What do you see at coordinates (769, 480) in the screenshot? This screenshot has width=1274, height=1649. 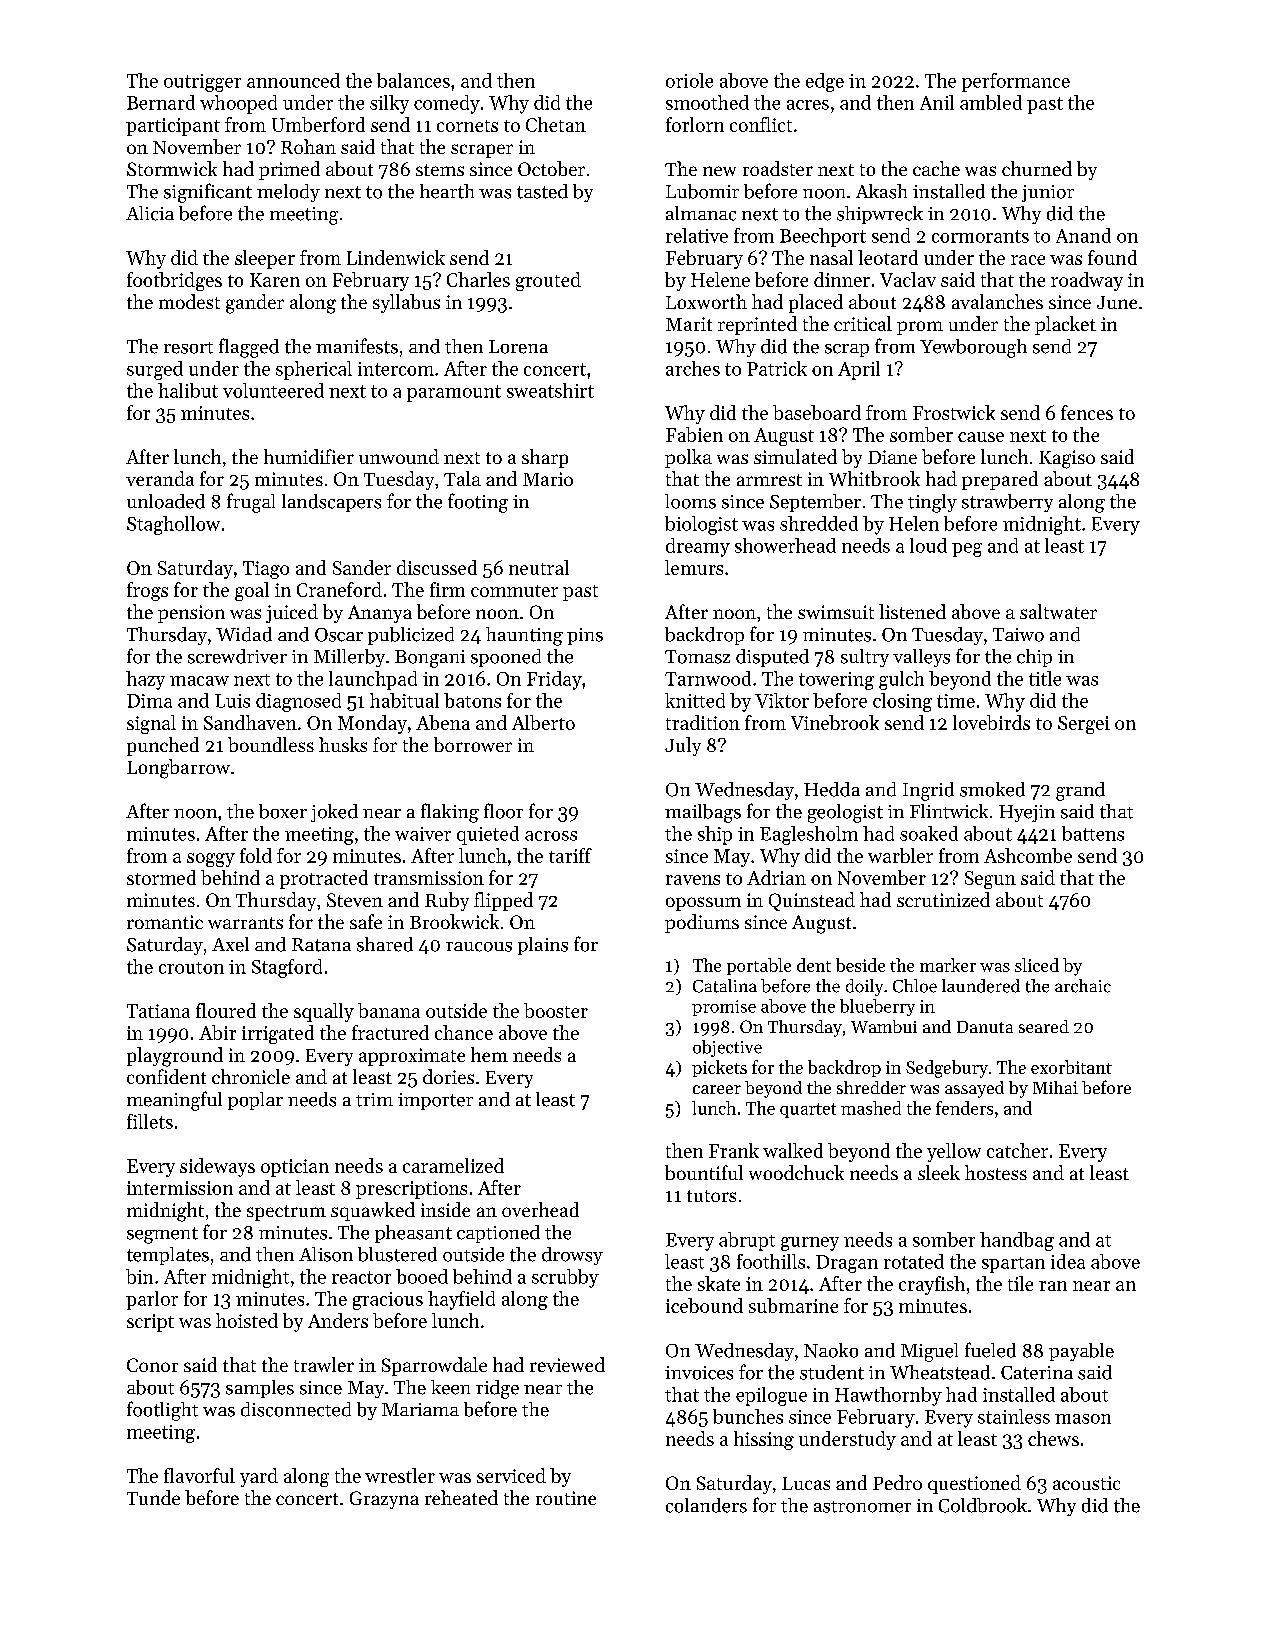 I see `armrest` at bounding box center [769, 480].
